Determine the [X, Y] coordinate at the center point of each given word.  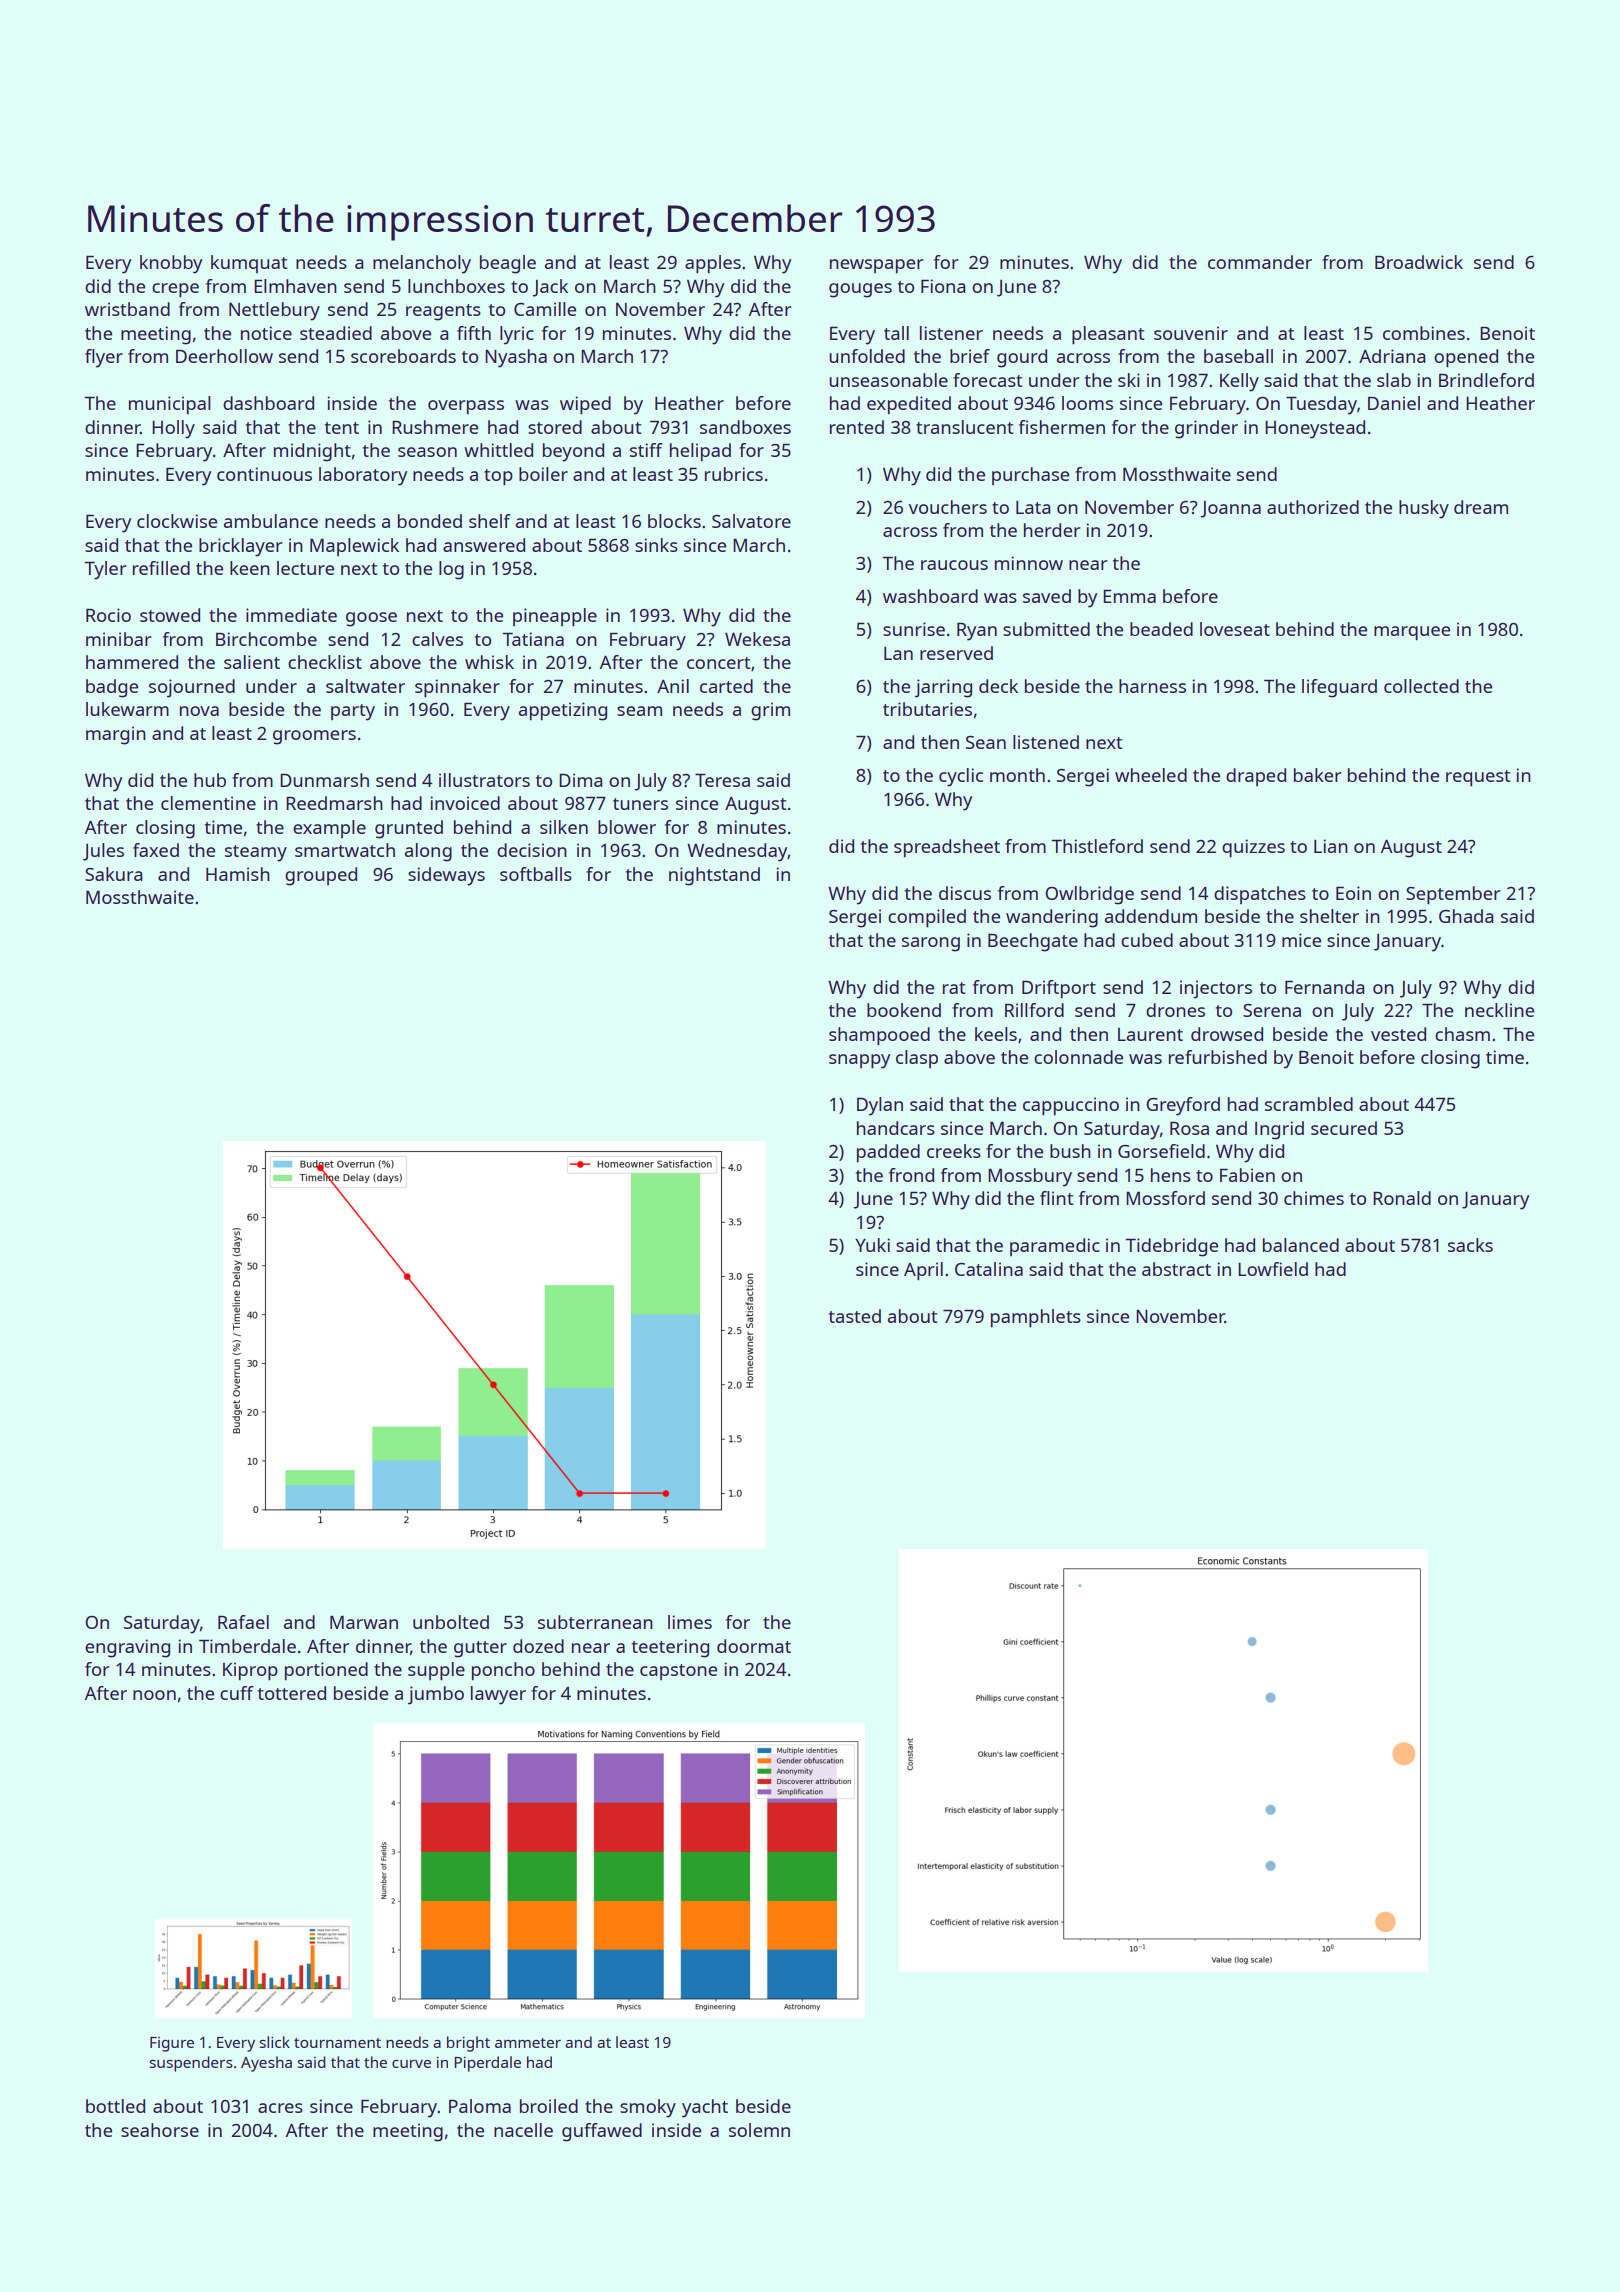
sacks [1470, 1245]
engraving [127, 1648]
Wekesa [757, 639]
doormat [754, 1646]
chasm [1462, 1034]
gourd [1022, 358]
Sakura [113, 874]
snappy [859, 1061]
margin [116, 735]
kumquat [249, 264]
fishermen [1062, 427]
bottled [115, 2106]
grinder [1206, 429]
